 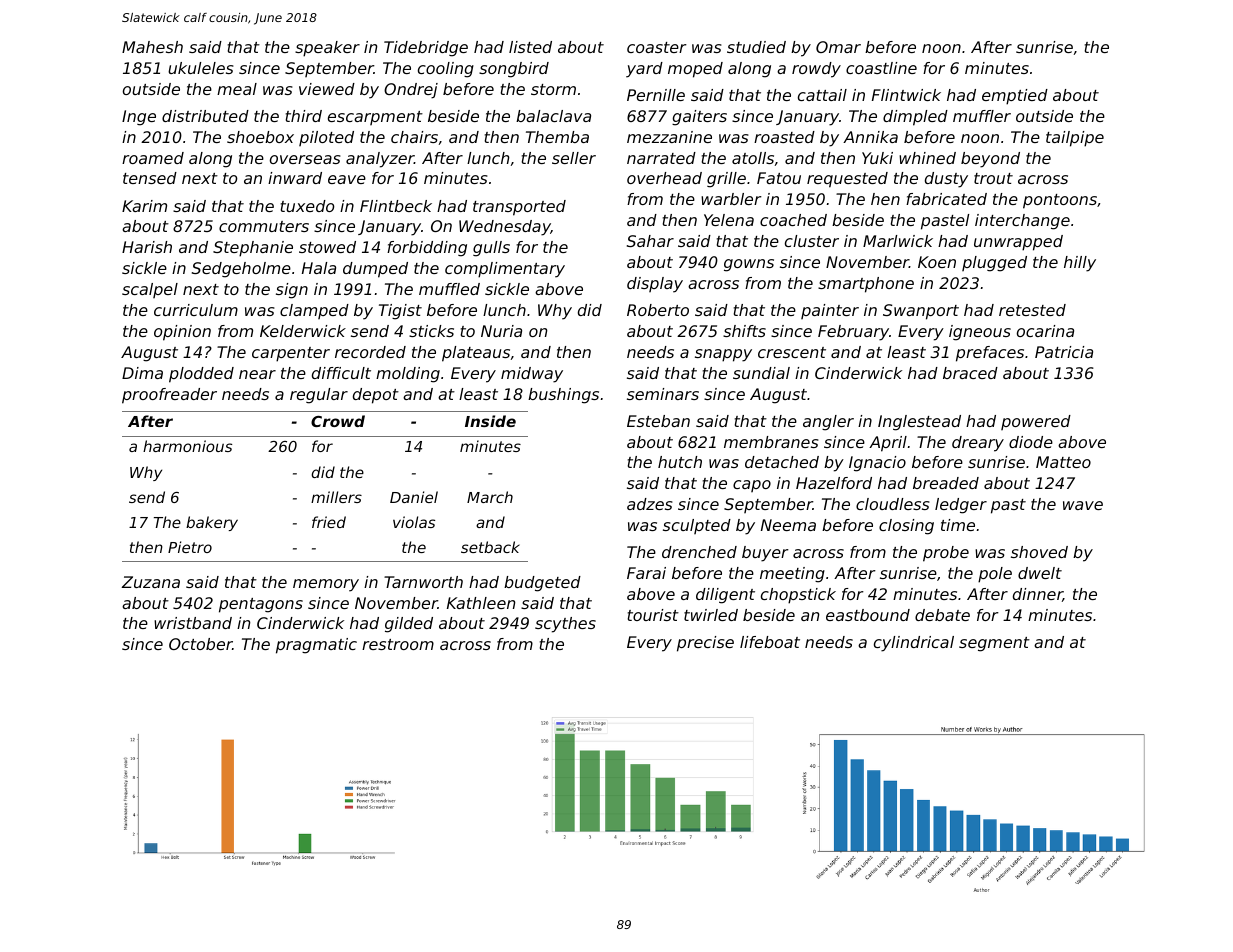 What do you see at coordinates (376, 396) in the screenshot?
I see `depot` at bounding box center [376, 396].
